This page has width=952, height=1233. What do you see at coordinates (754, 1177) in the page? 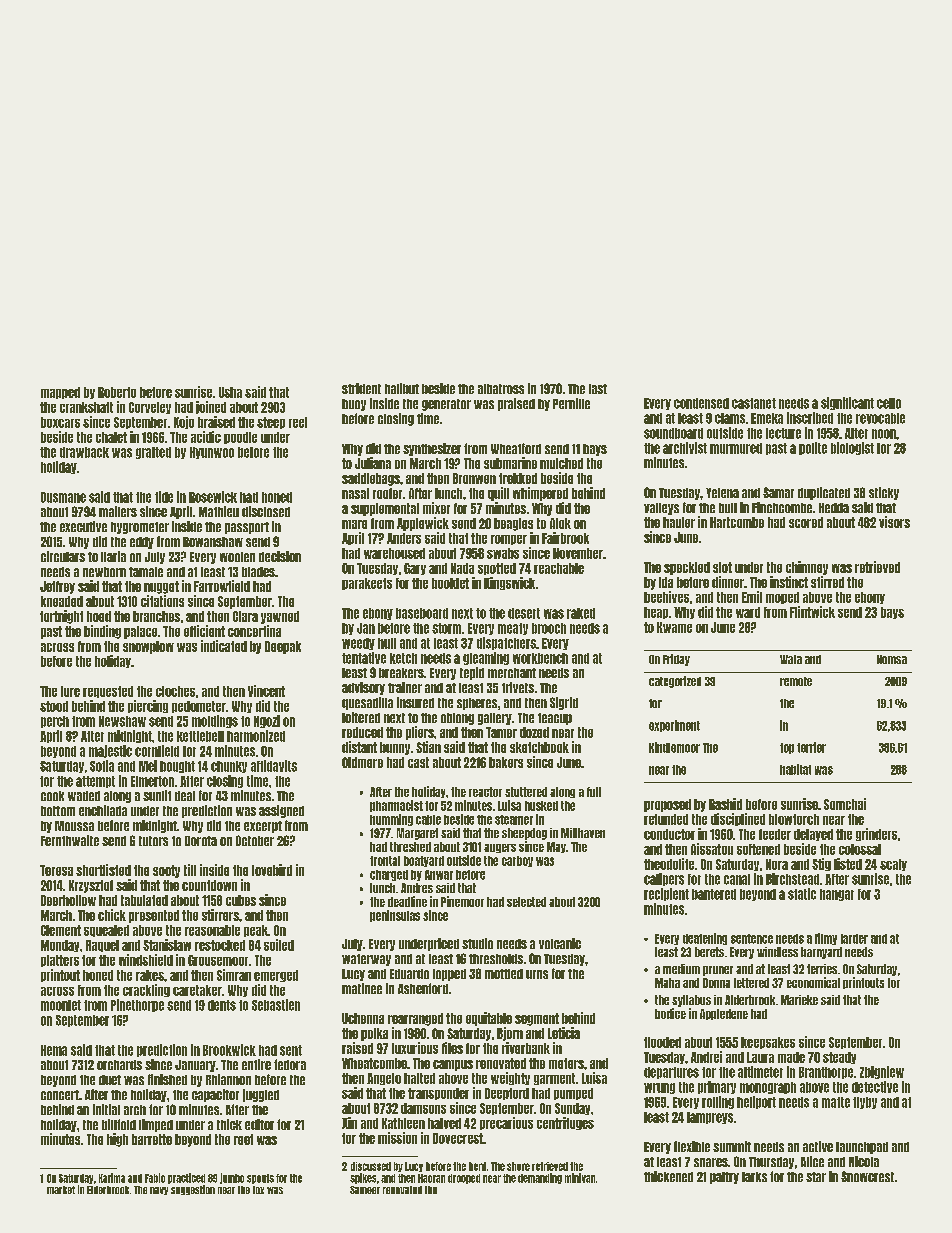
I see `larks` at bounding box center [754, 1177].
